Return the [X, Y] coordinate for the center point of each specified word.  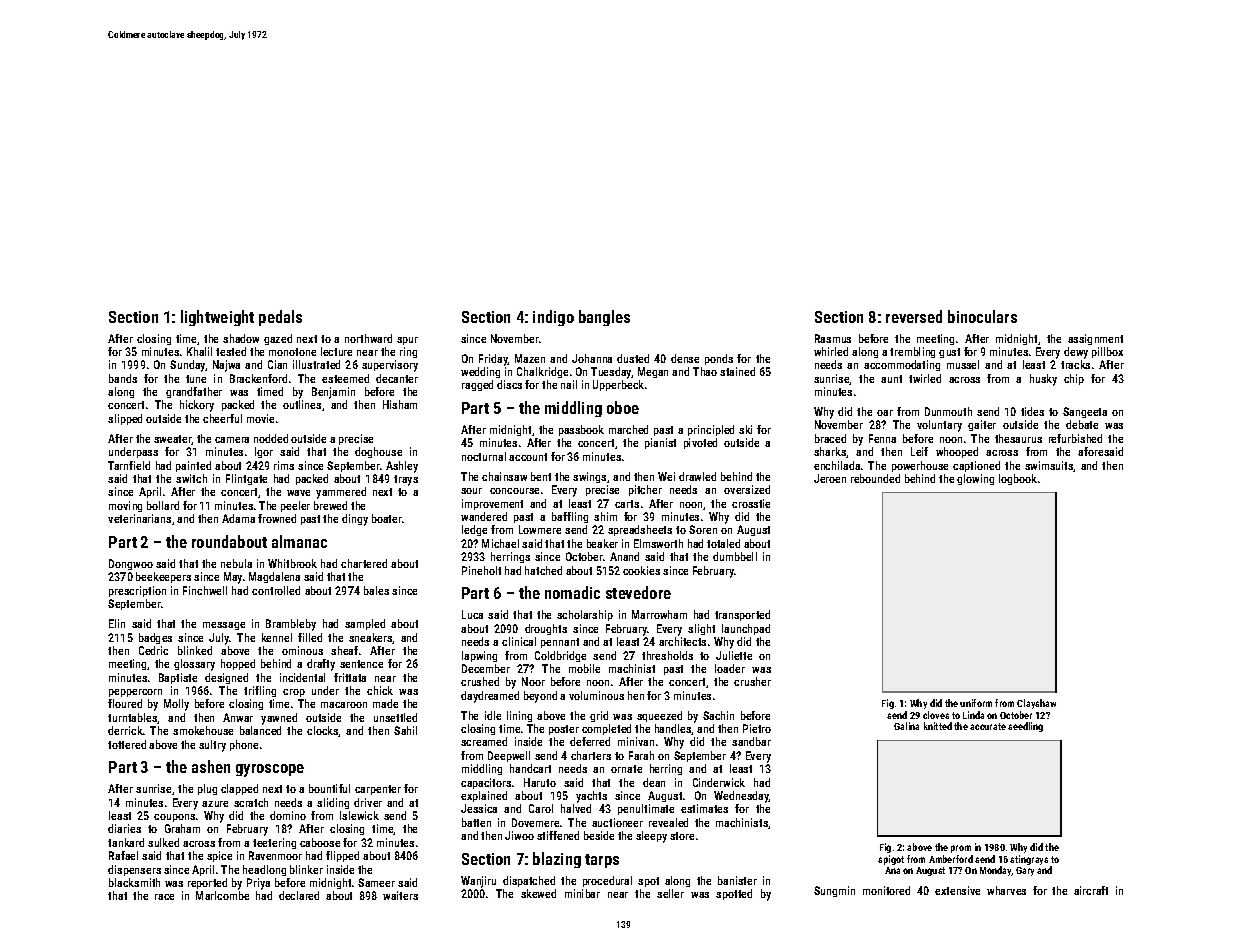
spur [407, 341]
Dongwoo [131, 564]
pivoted [700, 443]
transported [742, 615]
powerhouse [920, 466]
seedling [1025, 727]
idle [493, 715]
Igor [264, 452]
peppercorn [135, 693]
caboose [320, 842]
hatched [543, 570]
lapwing [479, 656]
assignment [1095, 339]
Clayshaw [1036, 704]
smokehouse [203, 730]
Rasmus [833, 338]
